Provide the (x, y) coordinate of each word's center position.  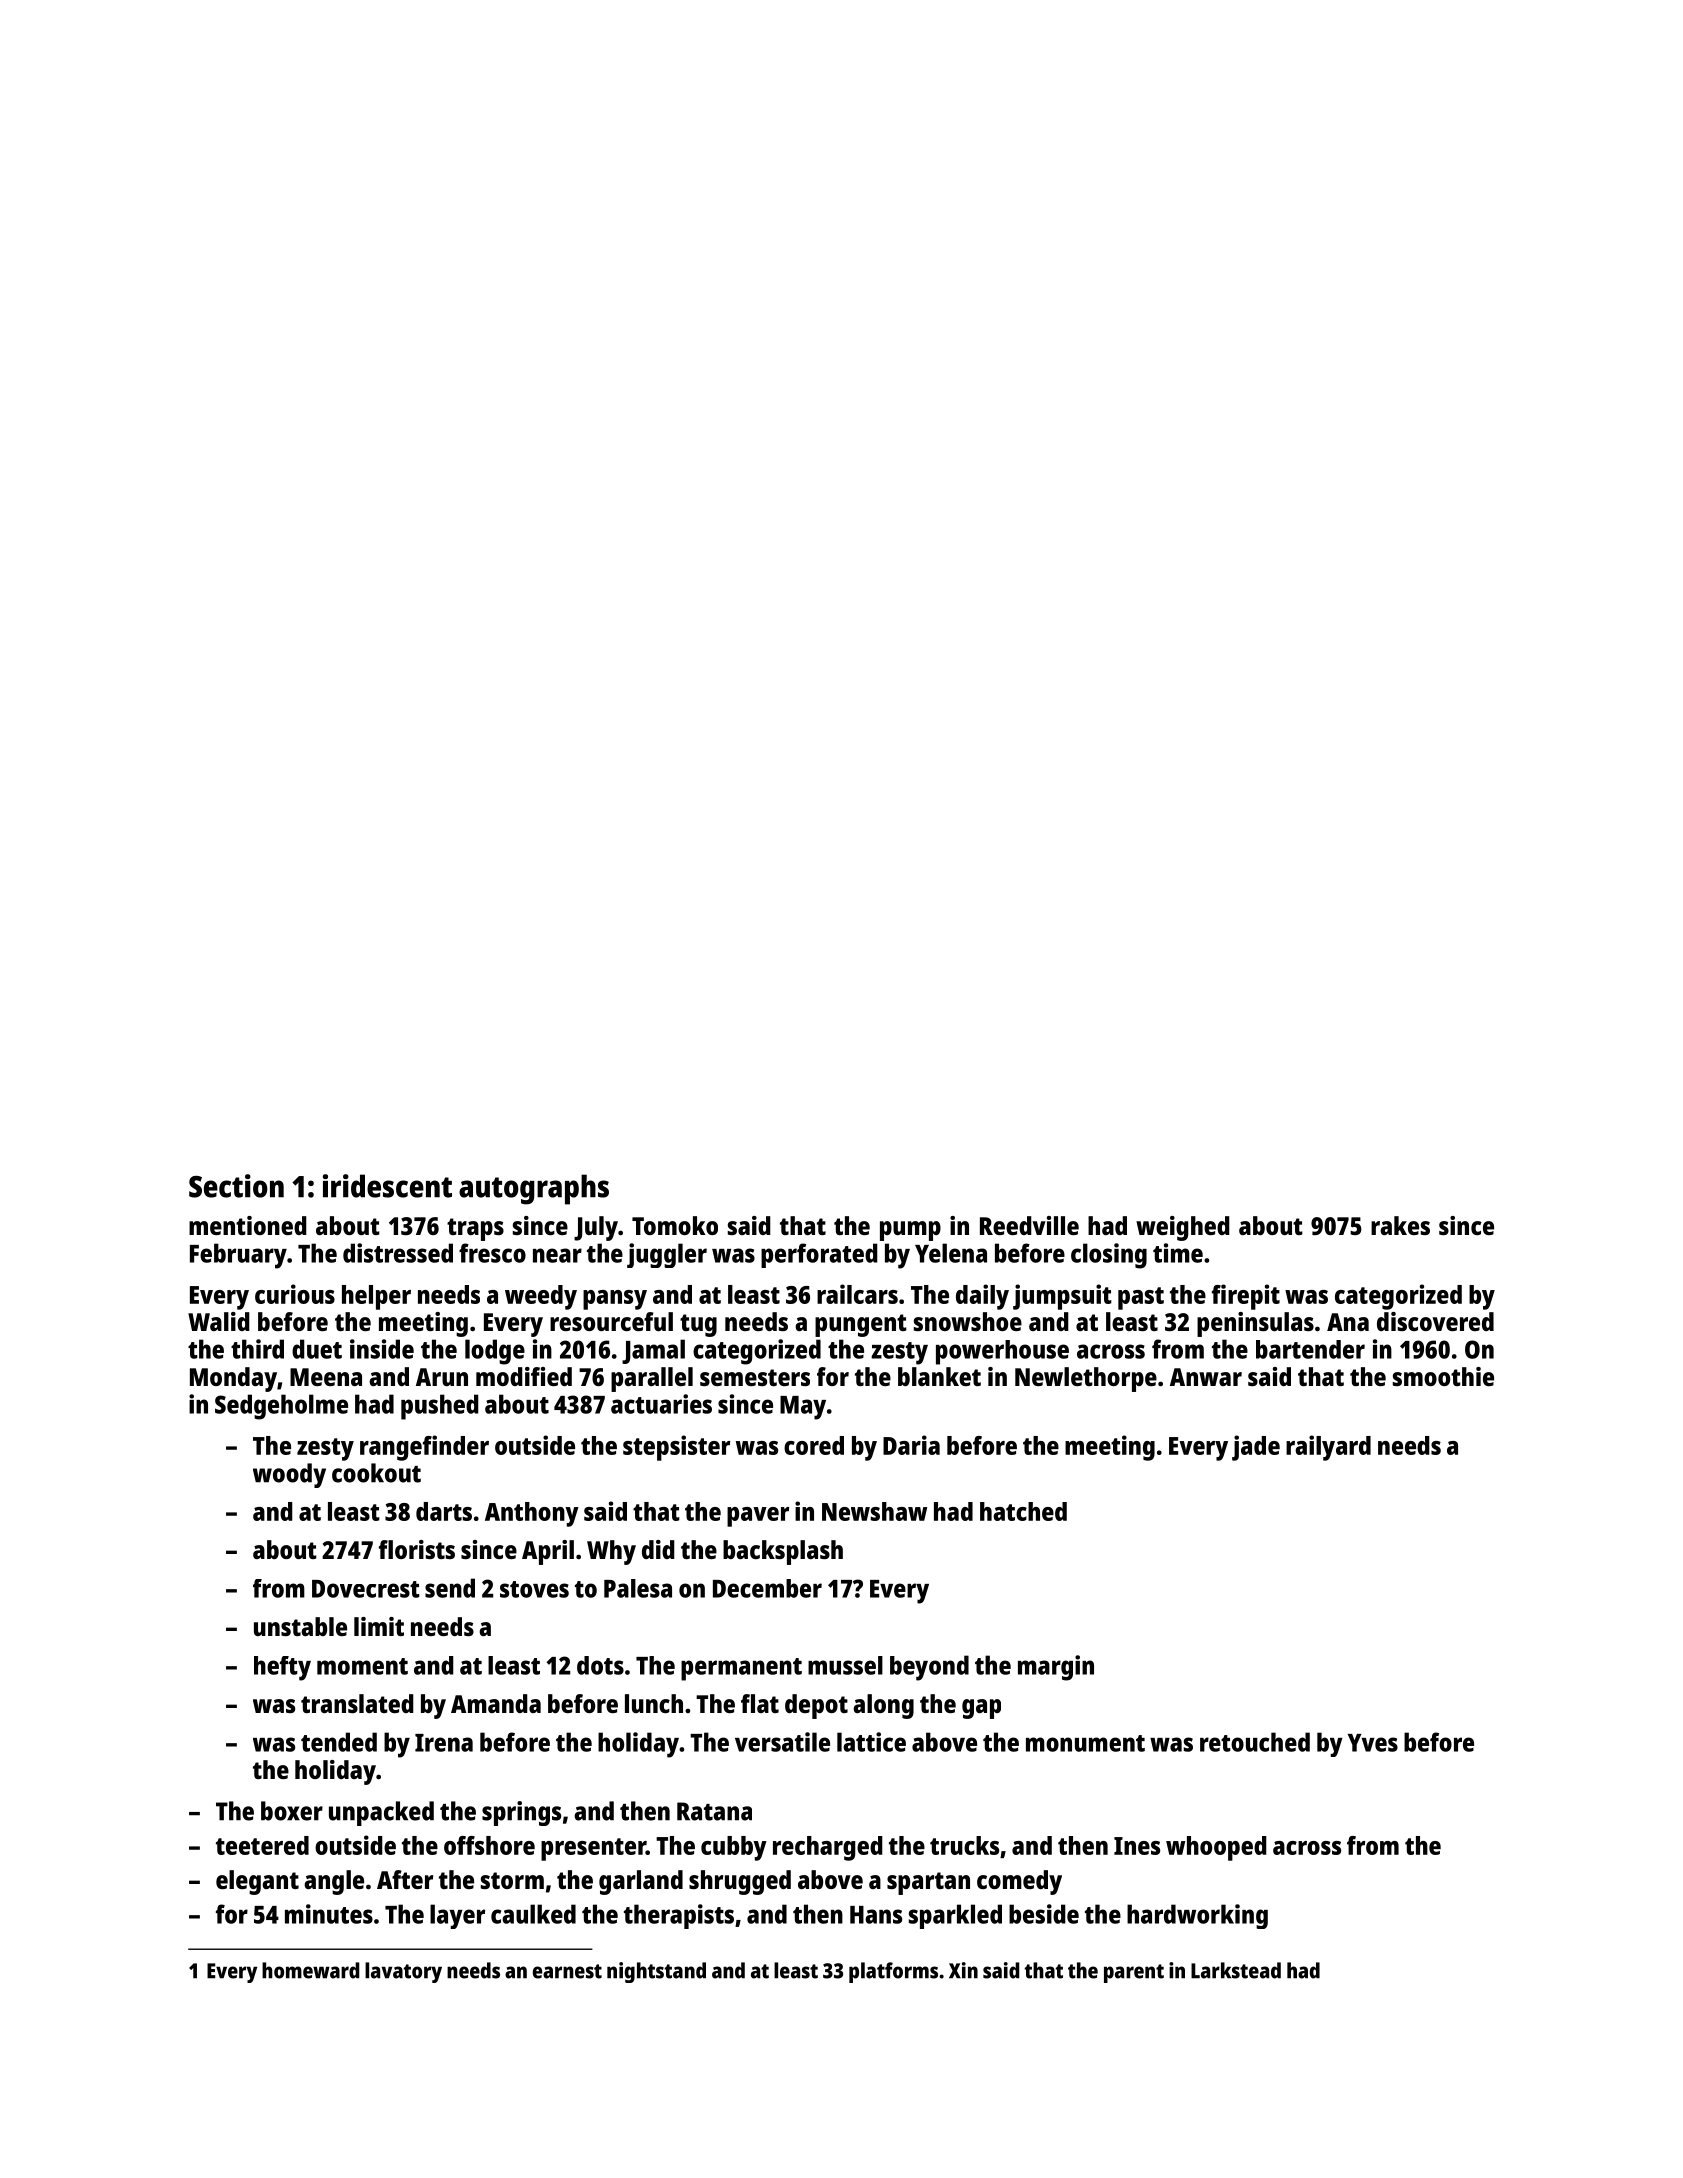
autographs (534, 1189)
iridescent (387, 1186)
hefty (282, 1668)
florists (417, 1549)
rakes (1400, 1225)
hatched (1023, 1511)
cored (814, 1445)
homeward (311, 1970)
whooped (1216, 1848)
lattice (871, 1742)
